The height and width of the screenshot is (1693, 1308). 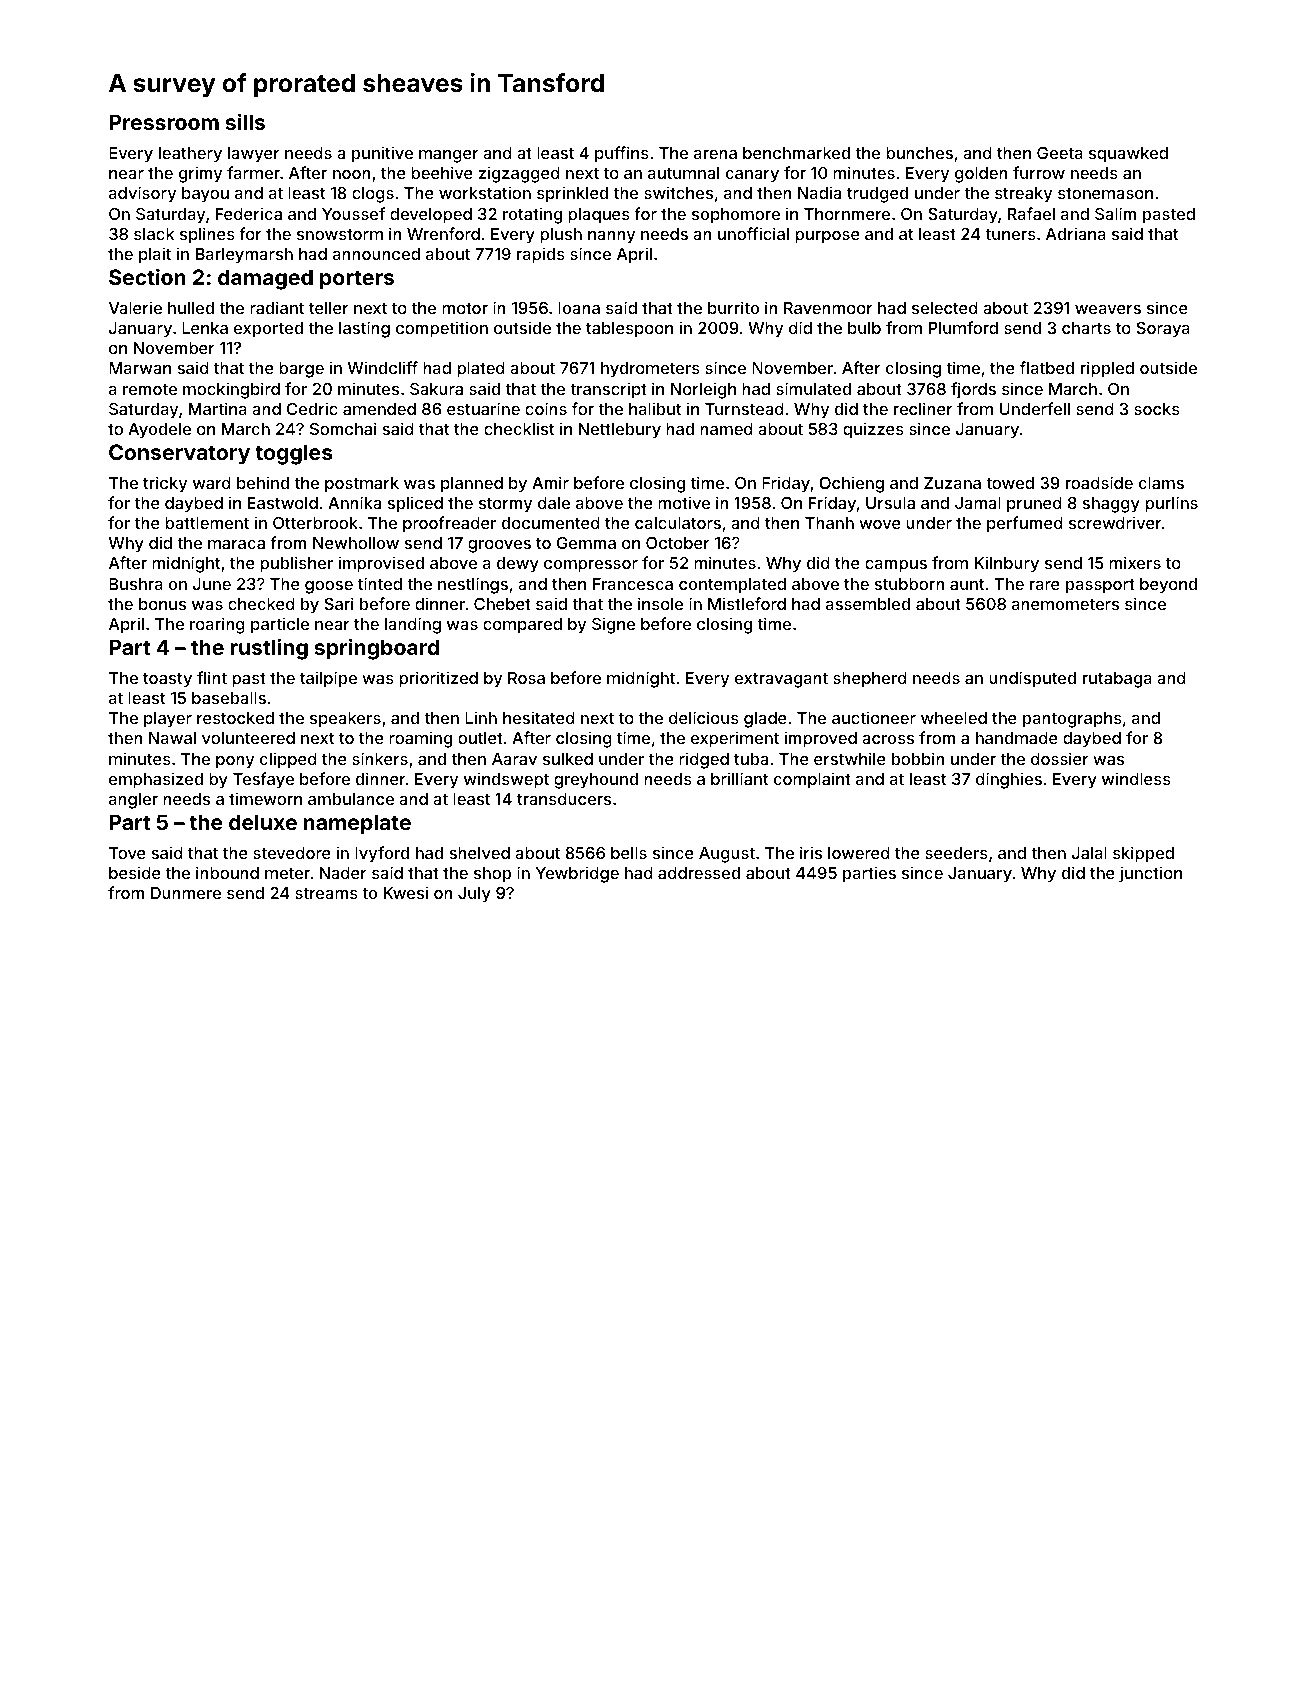 I want to click on splines, so click(x=207, y=235).
